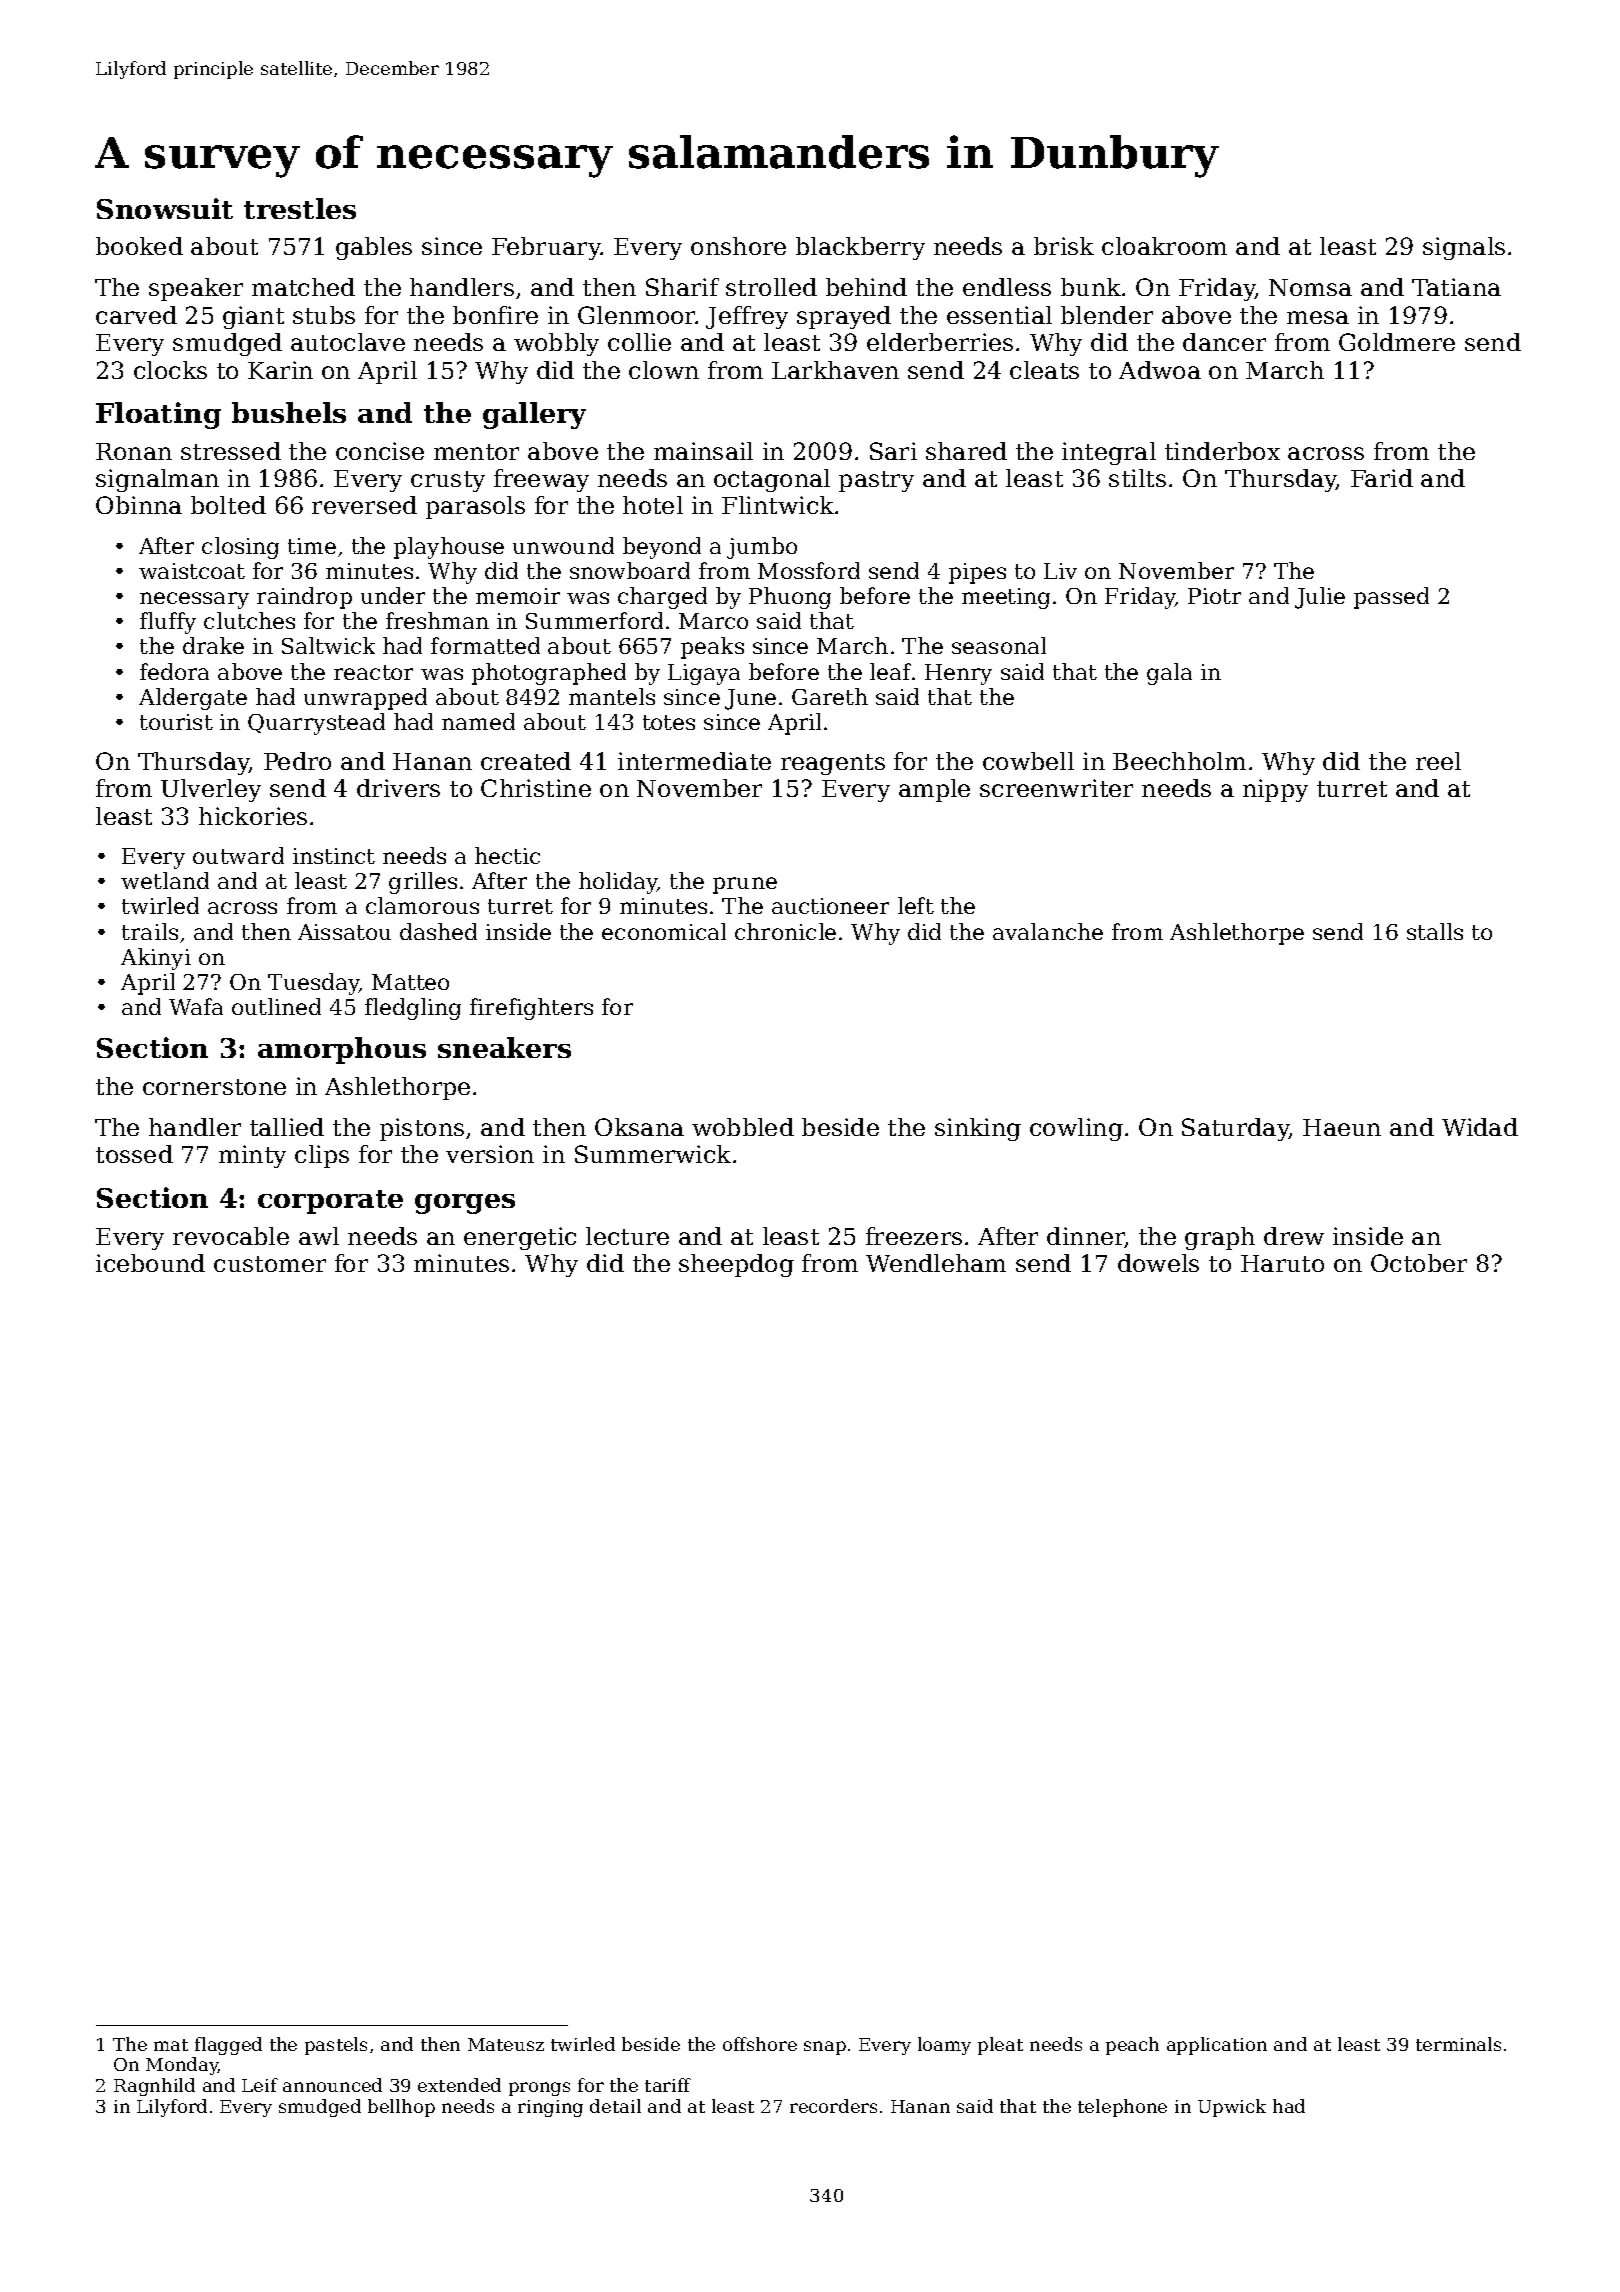  What do you see at coordinates (1048, 931) in the screenshot?
I see `avalanche` at bounding box center [1048, 931].
